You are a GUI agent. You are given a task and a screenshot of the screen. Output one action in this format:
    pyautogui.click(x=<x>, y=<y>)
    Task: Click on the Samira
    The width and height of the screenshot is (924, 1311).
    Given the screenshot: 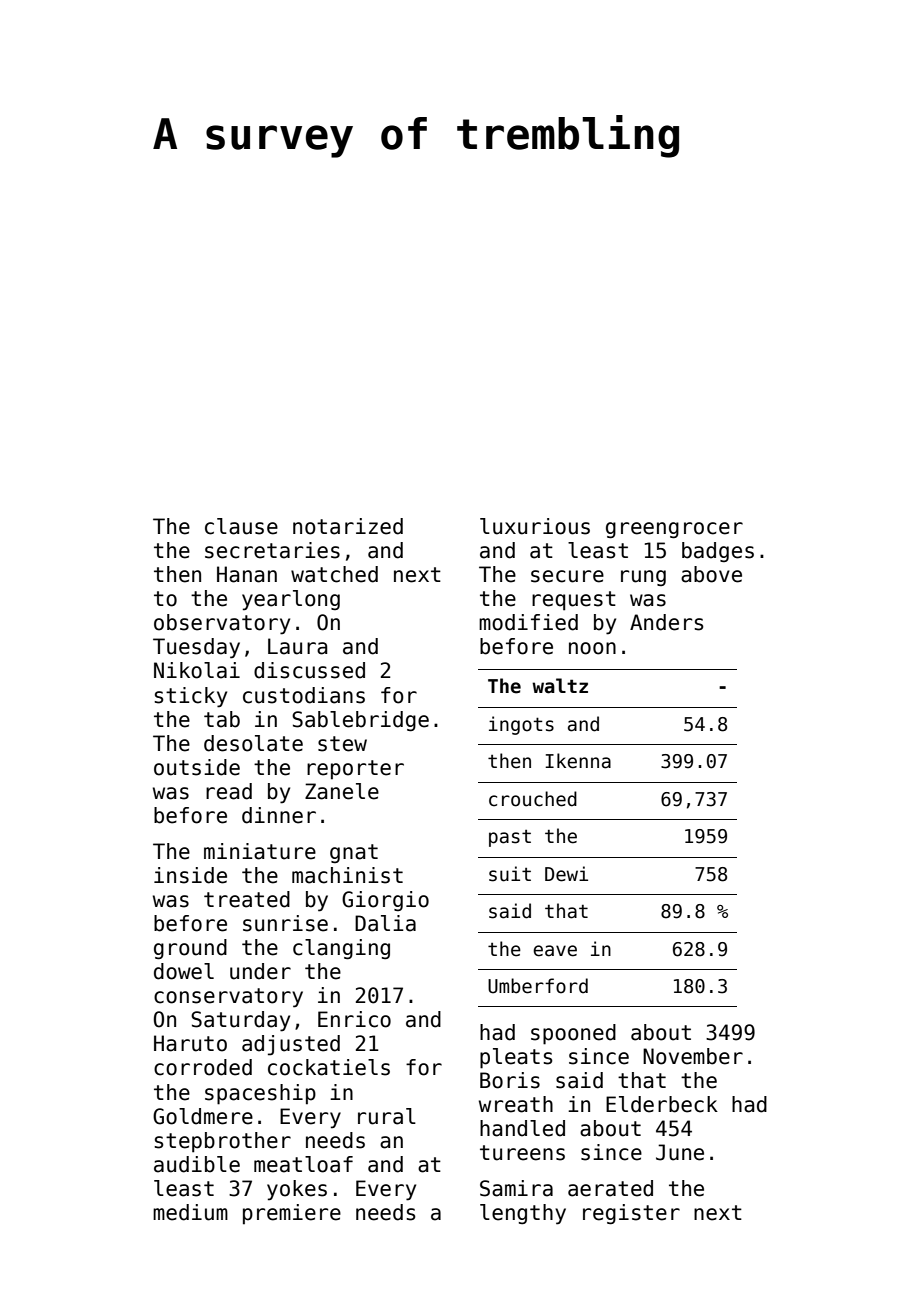 What is the action you would take?
    pyautogui.click(x=516, y=1188)
